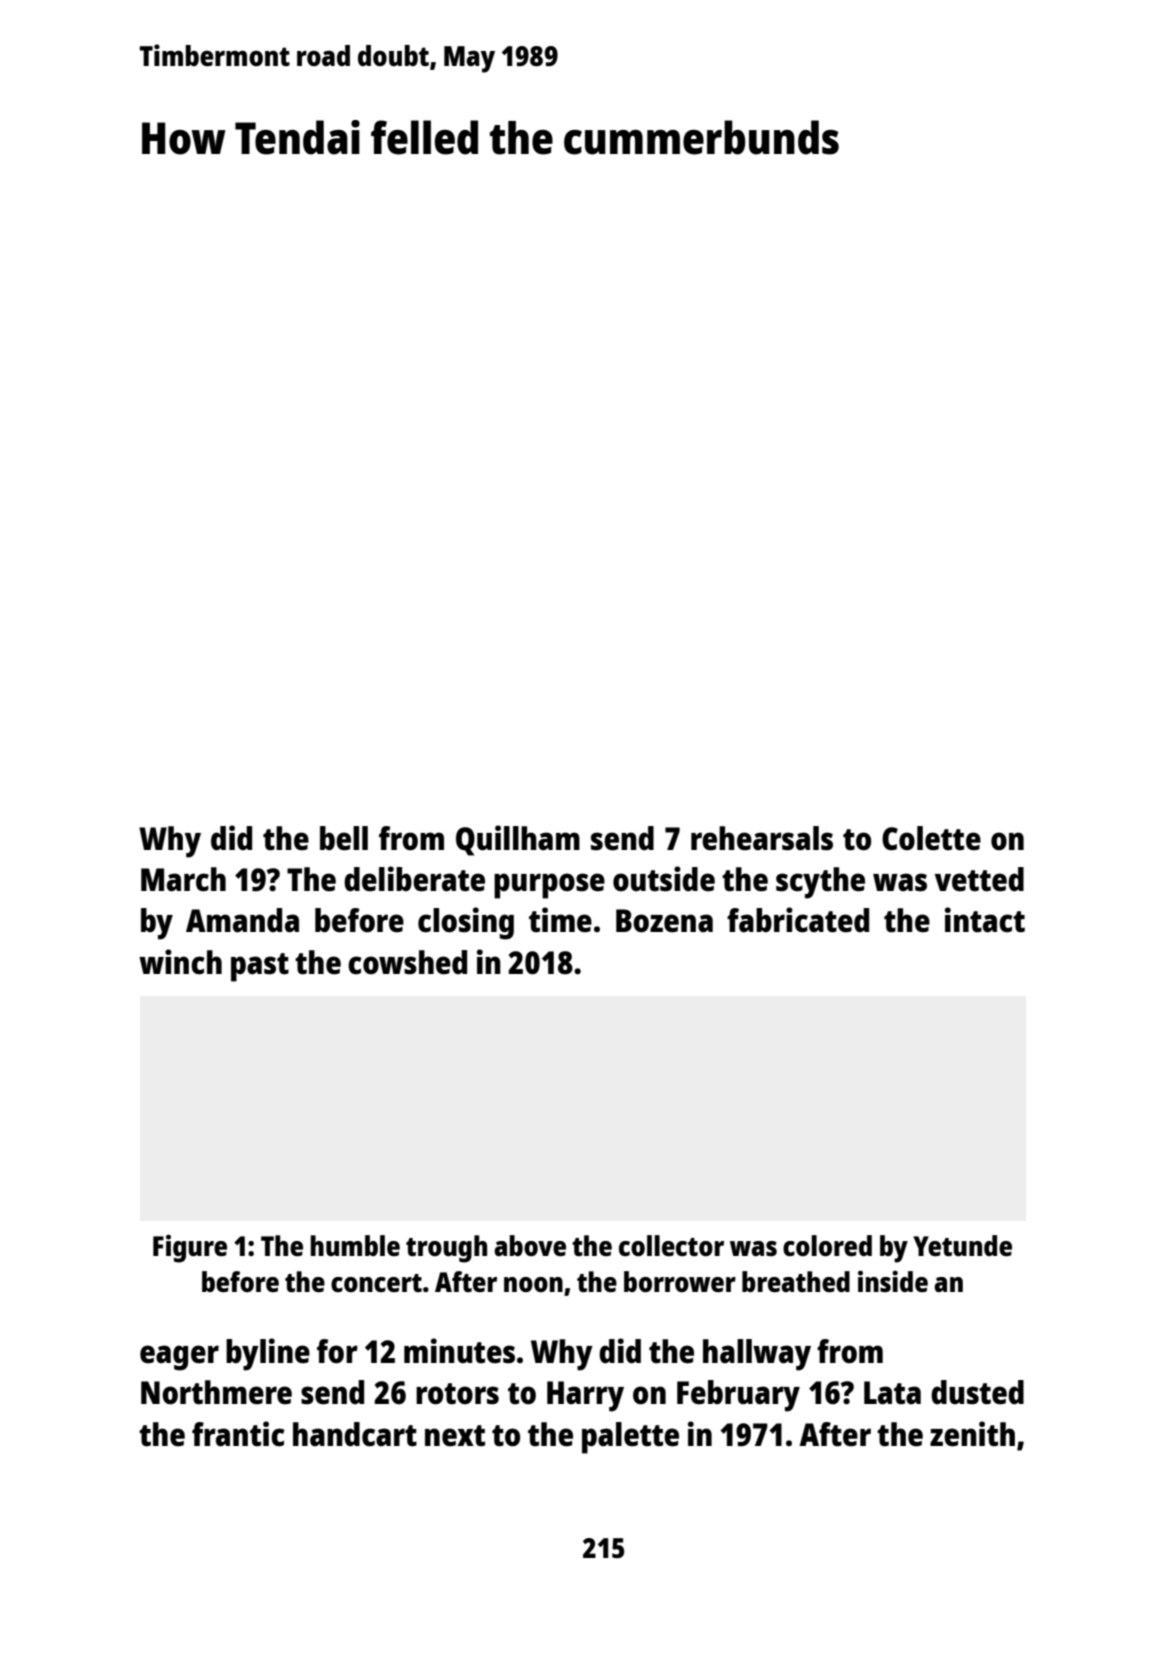 Image resolution: width=1165 pixels, height=1654 pixels. Describe the element at coordinates (180, 962) in the image. I see `winch` at that location.
